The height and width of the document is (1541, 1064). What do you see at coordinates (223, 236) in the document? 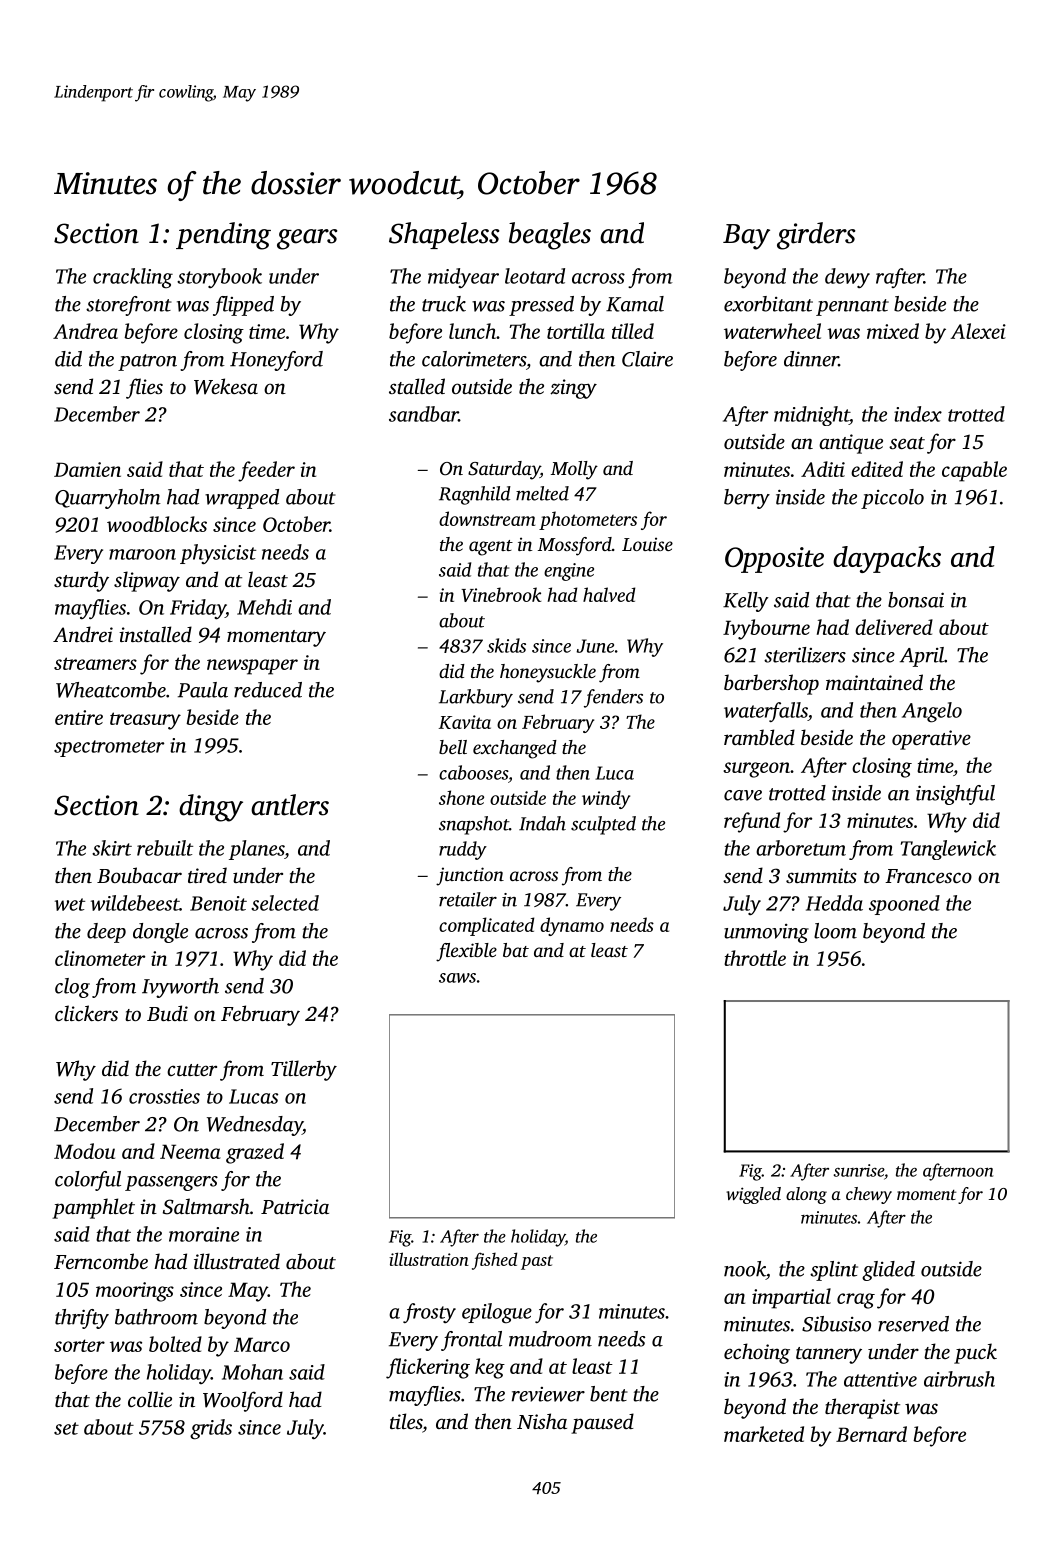
I see `pending` at bounding box center [223, 236].
